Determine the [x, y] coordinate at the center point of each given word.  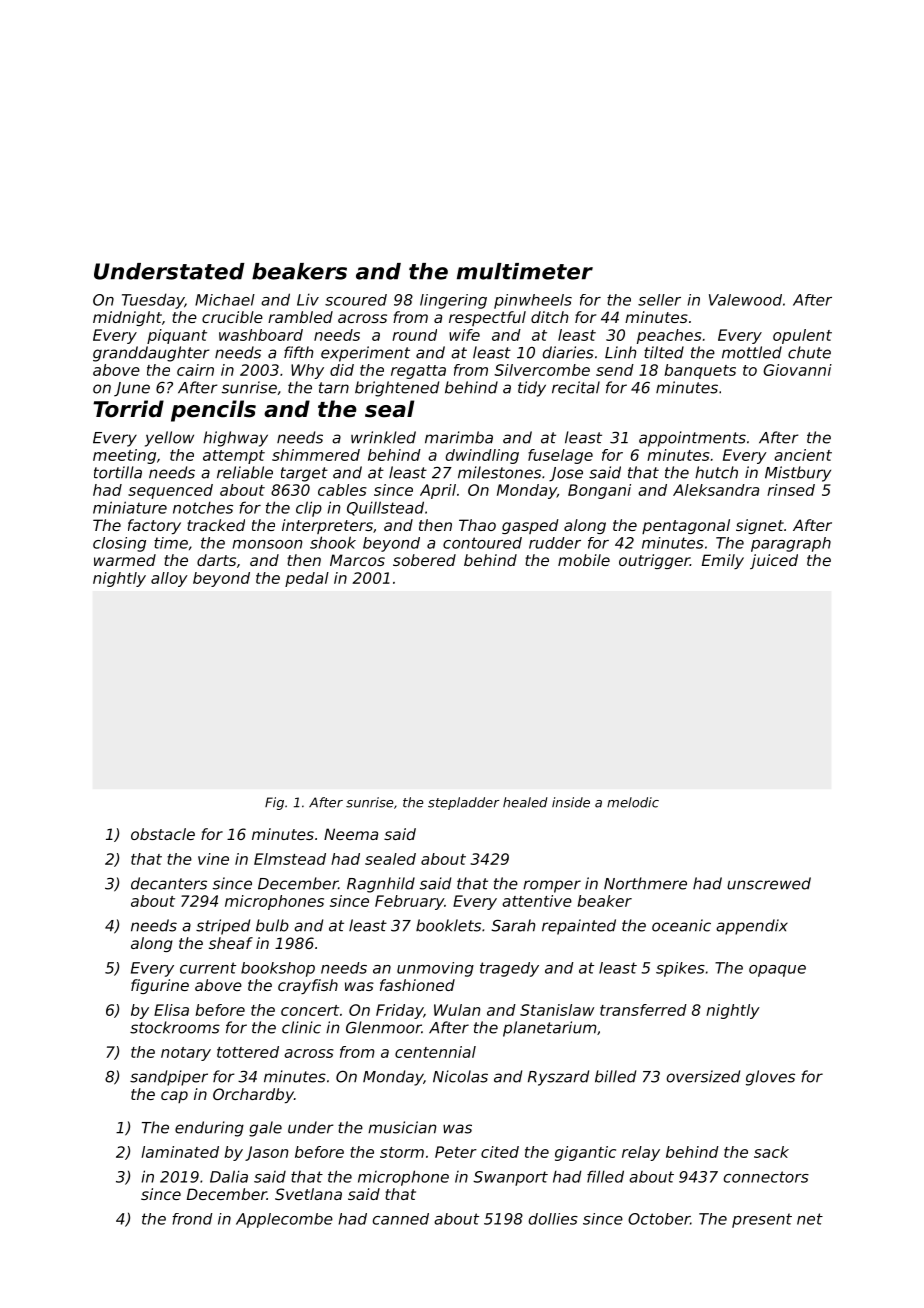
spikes [680, 969]
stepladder [463, 803]
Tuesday [153, 301]
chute [809, 352]
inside [571, 802]
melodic [633, 802]
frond [192, 1219]
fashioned [417, 985]
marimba [459, 437]
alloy [169, 579]
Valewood [745, 300]
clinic [301, 1027]
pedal [307, 579]
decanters [169, 883]
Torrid [128, 409]
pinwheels [533, 301]
